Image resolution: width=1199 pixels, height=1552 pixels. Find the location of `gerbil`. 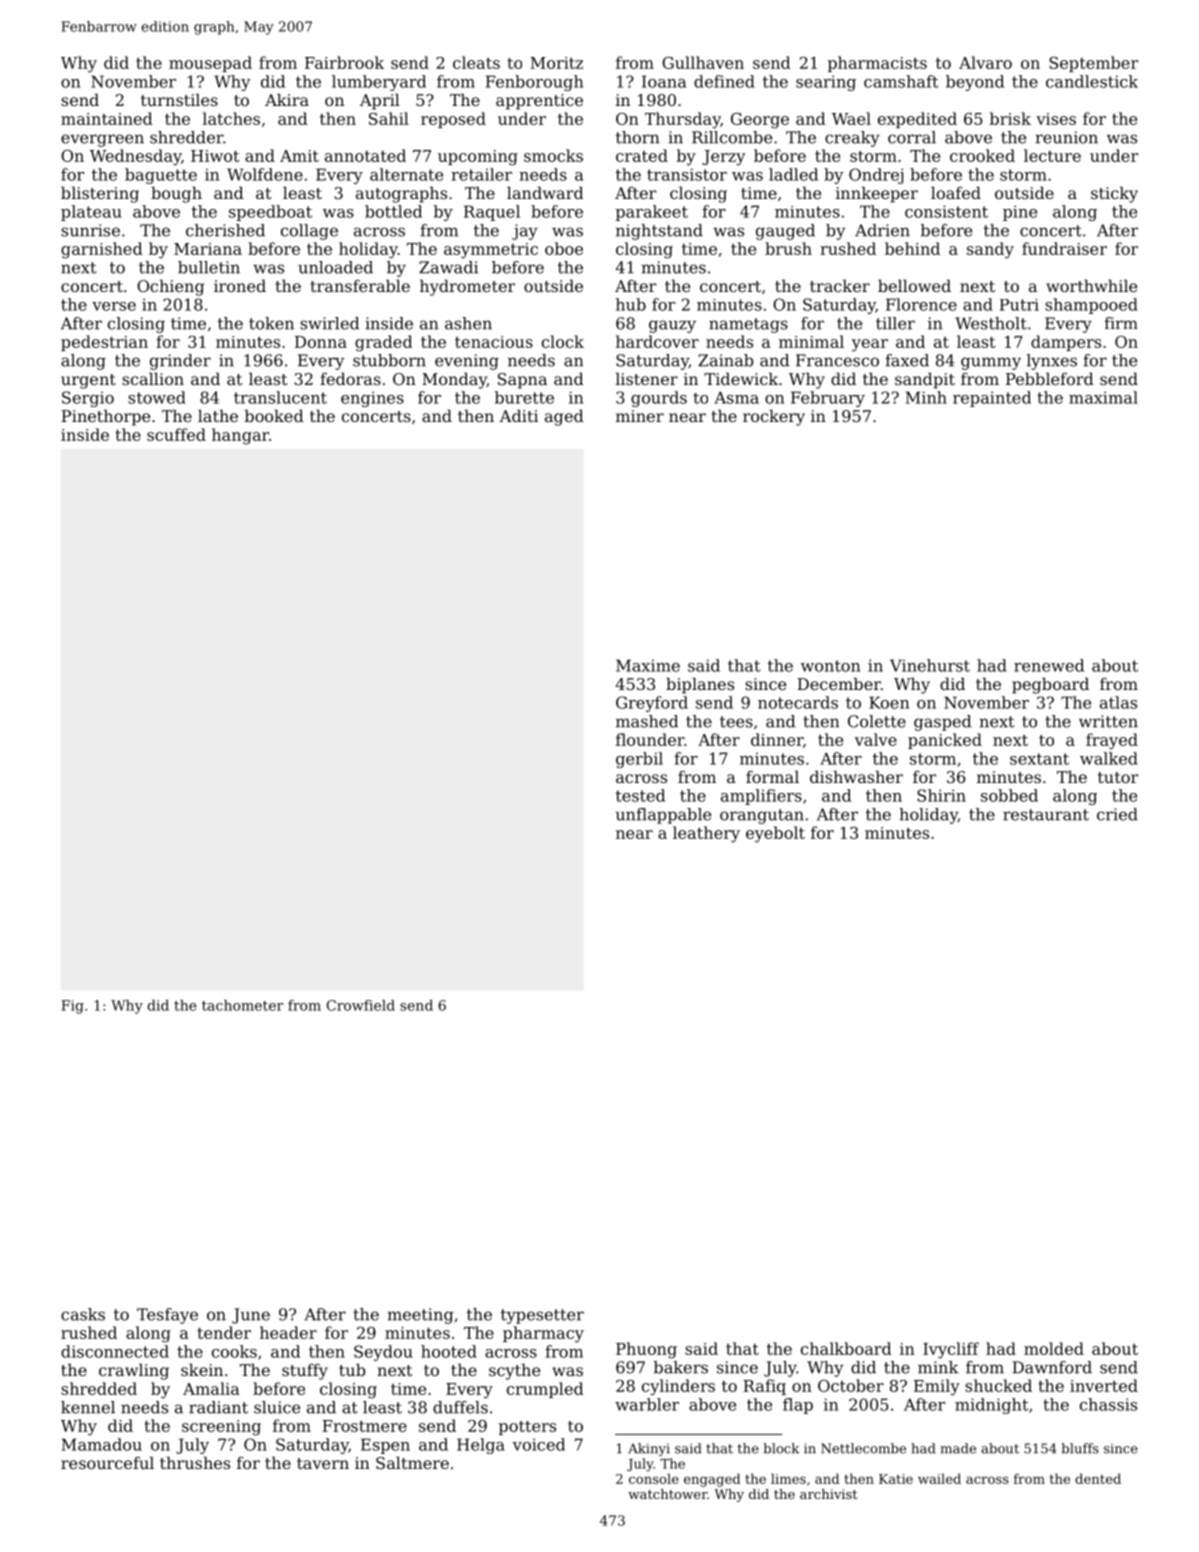

gerbil is located at coordinates (639, 760).
